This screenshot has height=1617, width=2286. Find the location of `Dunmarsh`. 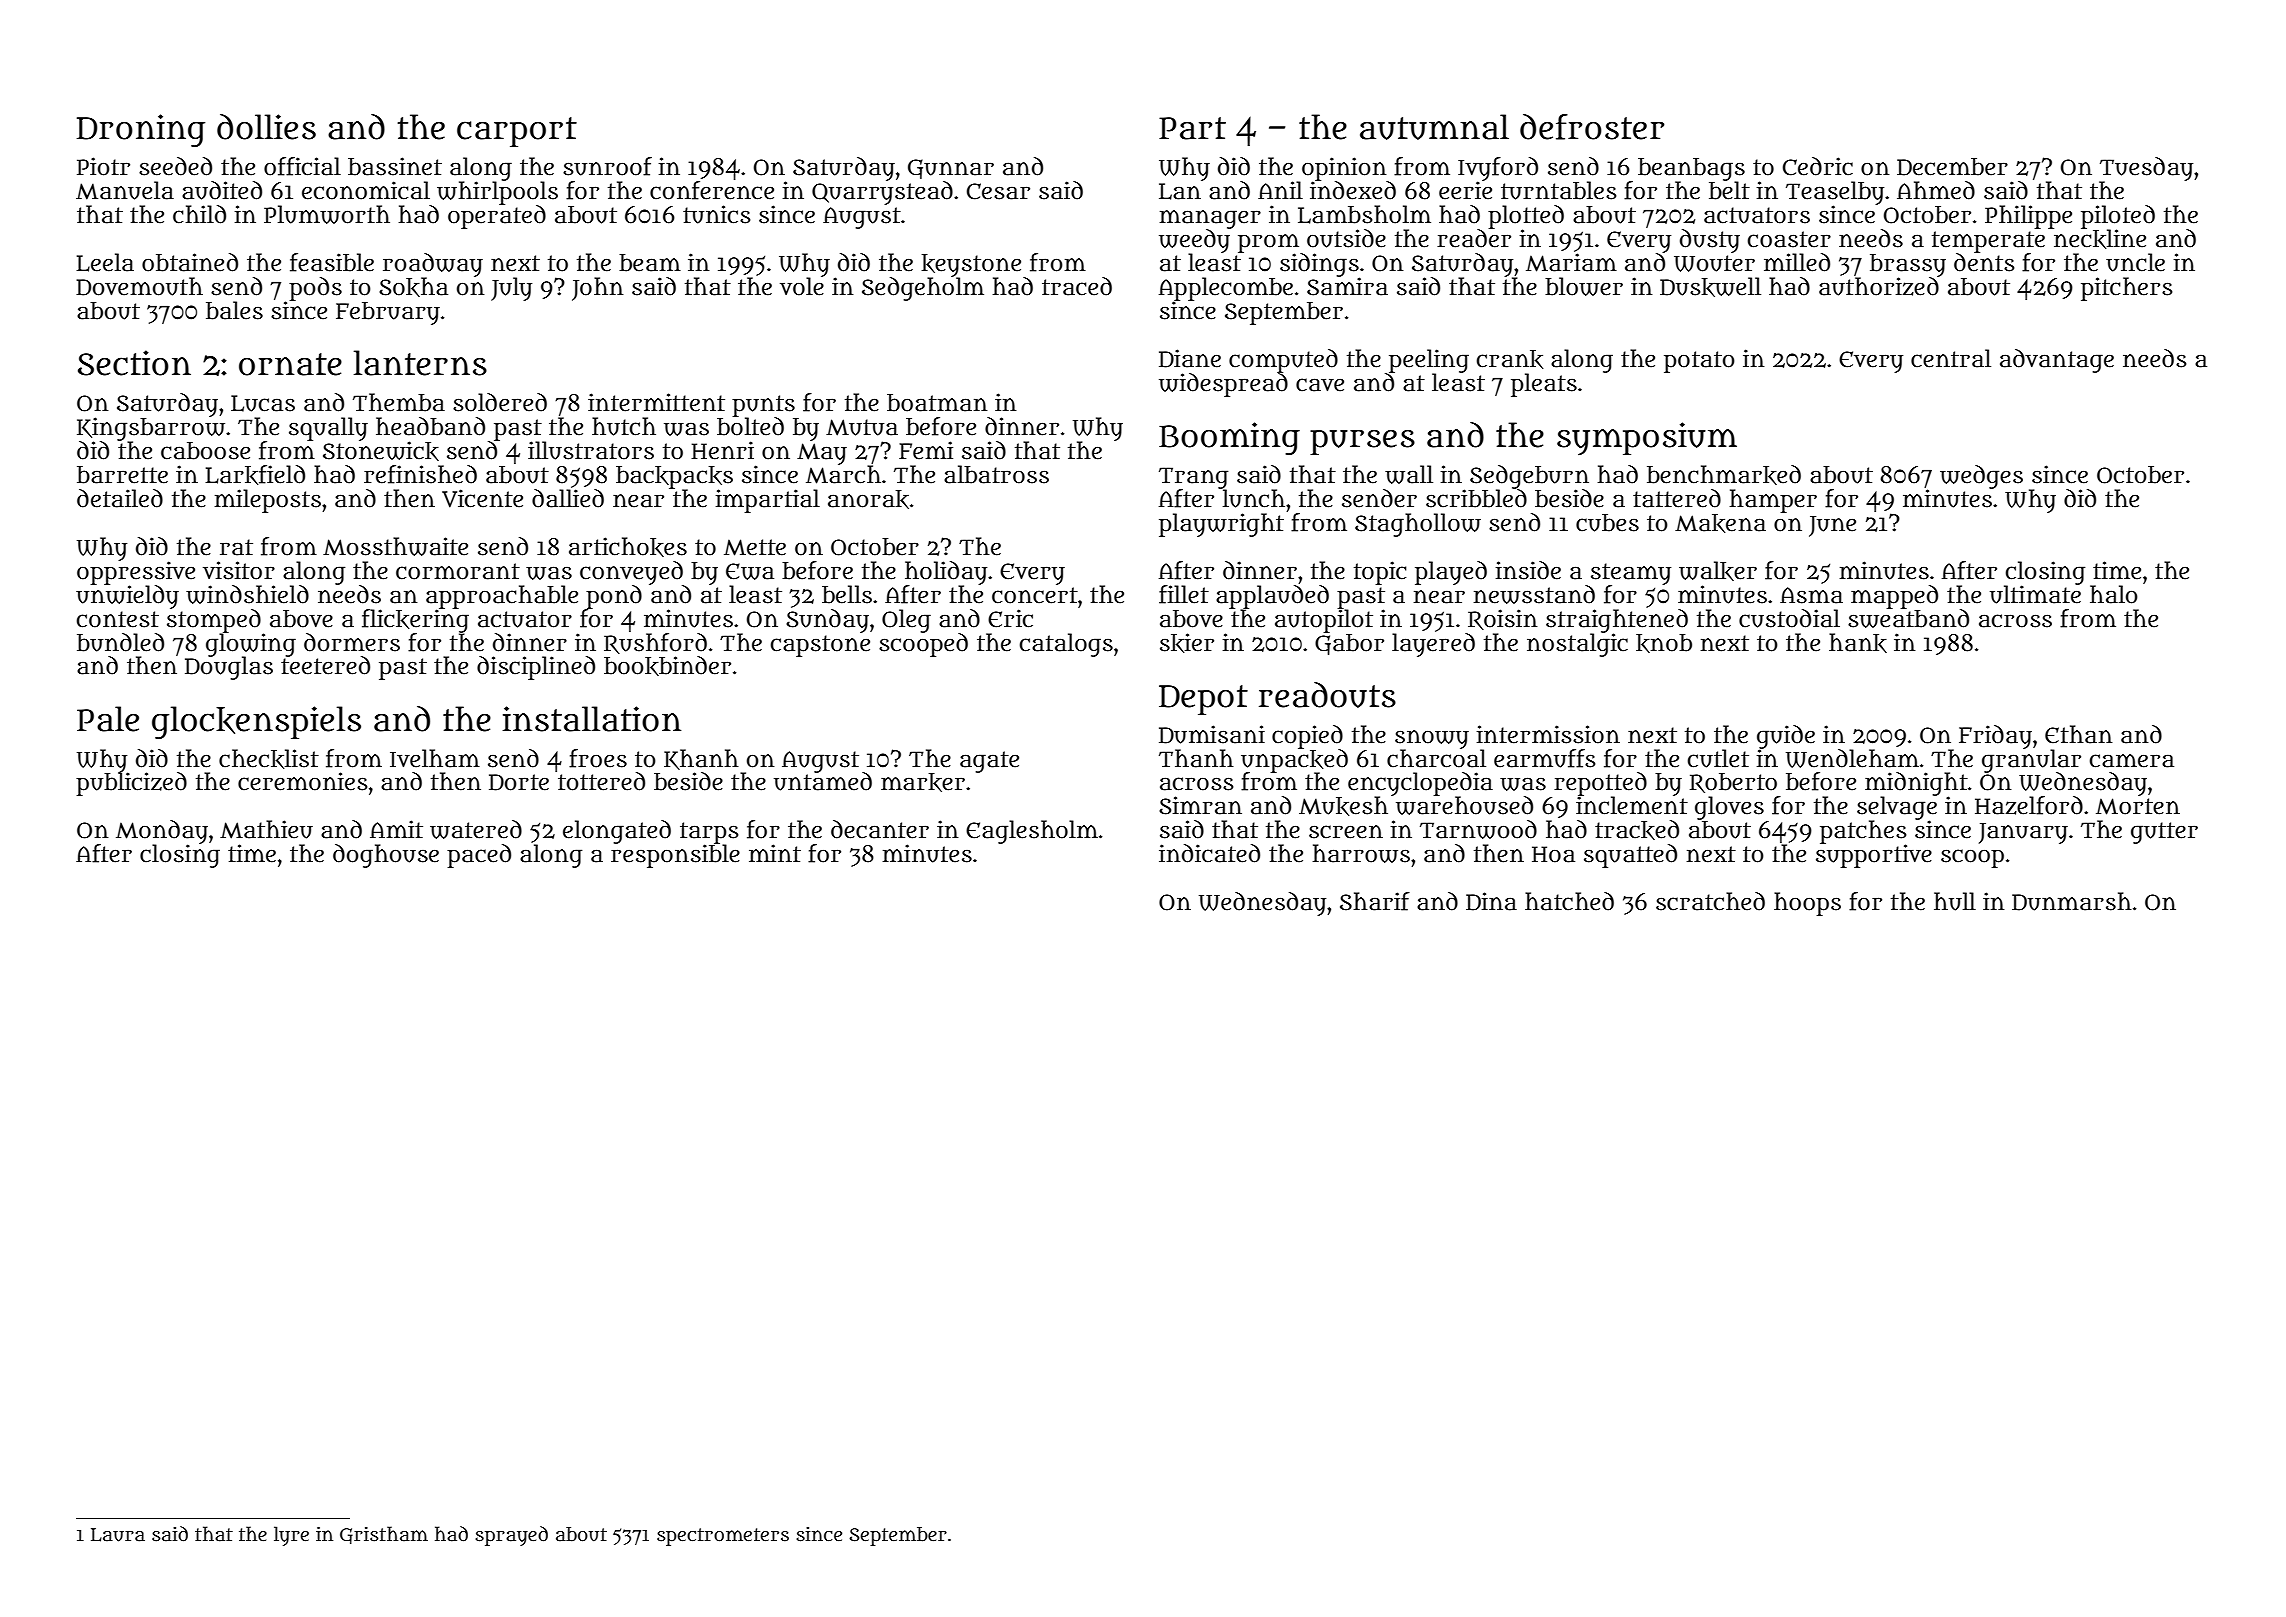

Dunmarsh is located at coordinates (2072, 901).
